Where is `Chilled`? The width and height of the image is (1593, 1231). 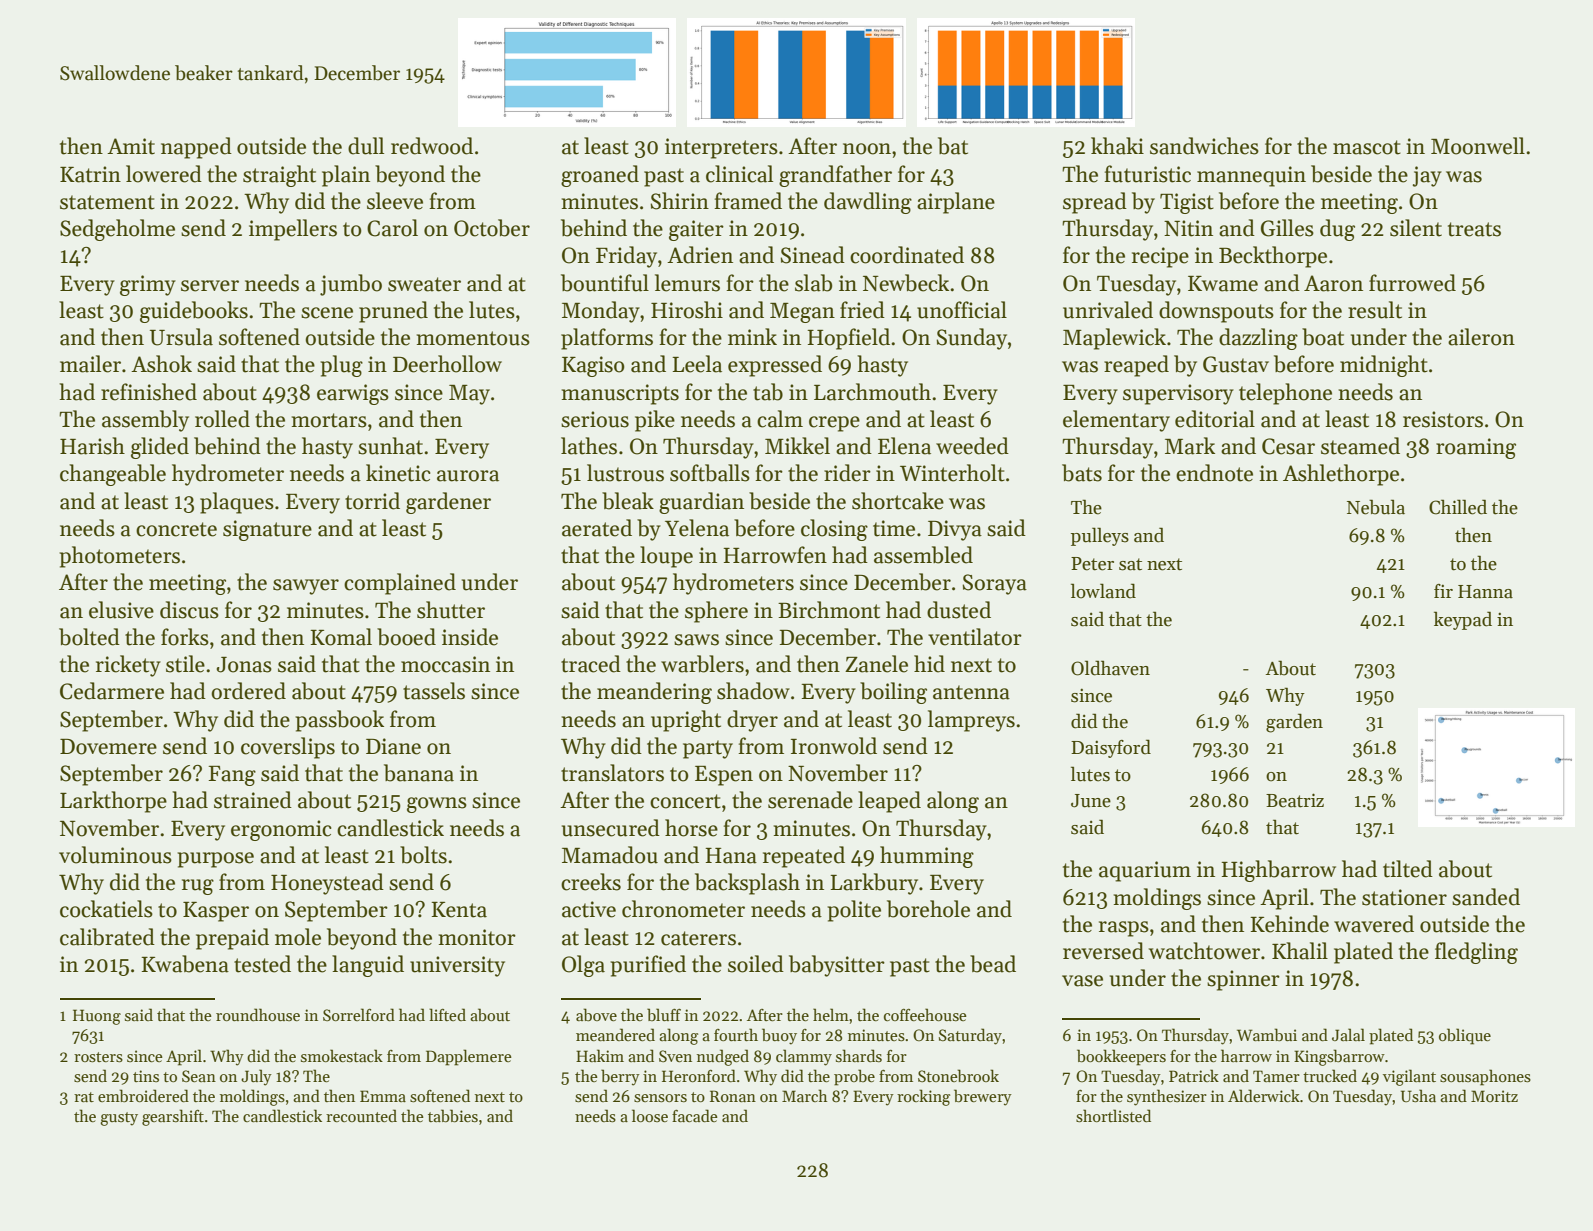 Chilled is located at coordinates (1458, 507).
